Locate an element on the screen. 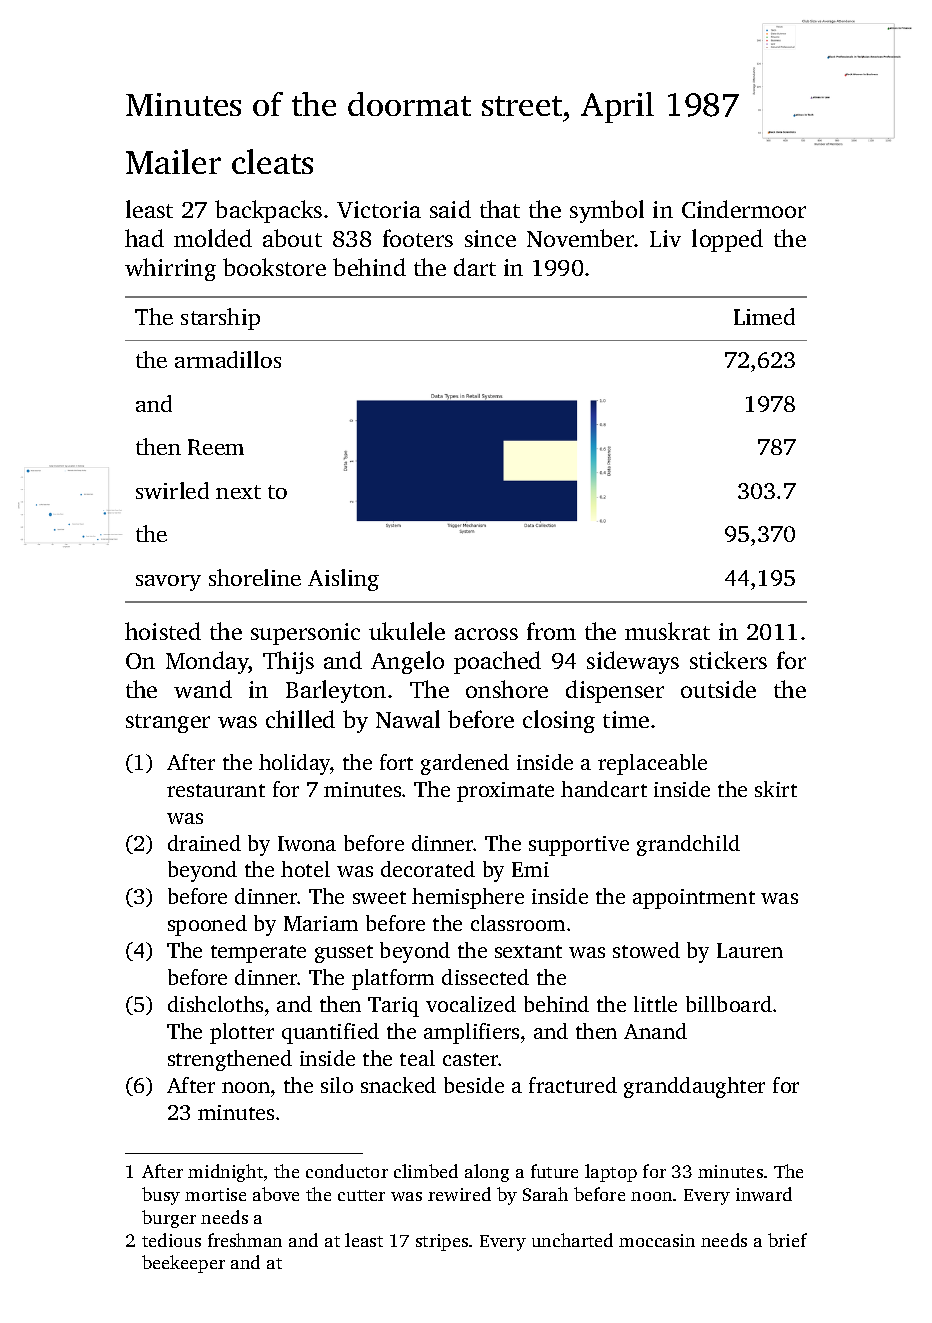 The height and width of the screenshot is (1323, 932). Limed is located at coordinates (764, 316).
